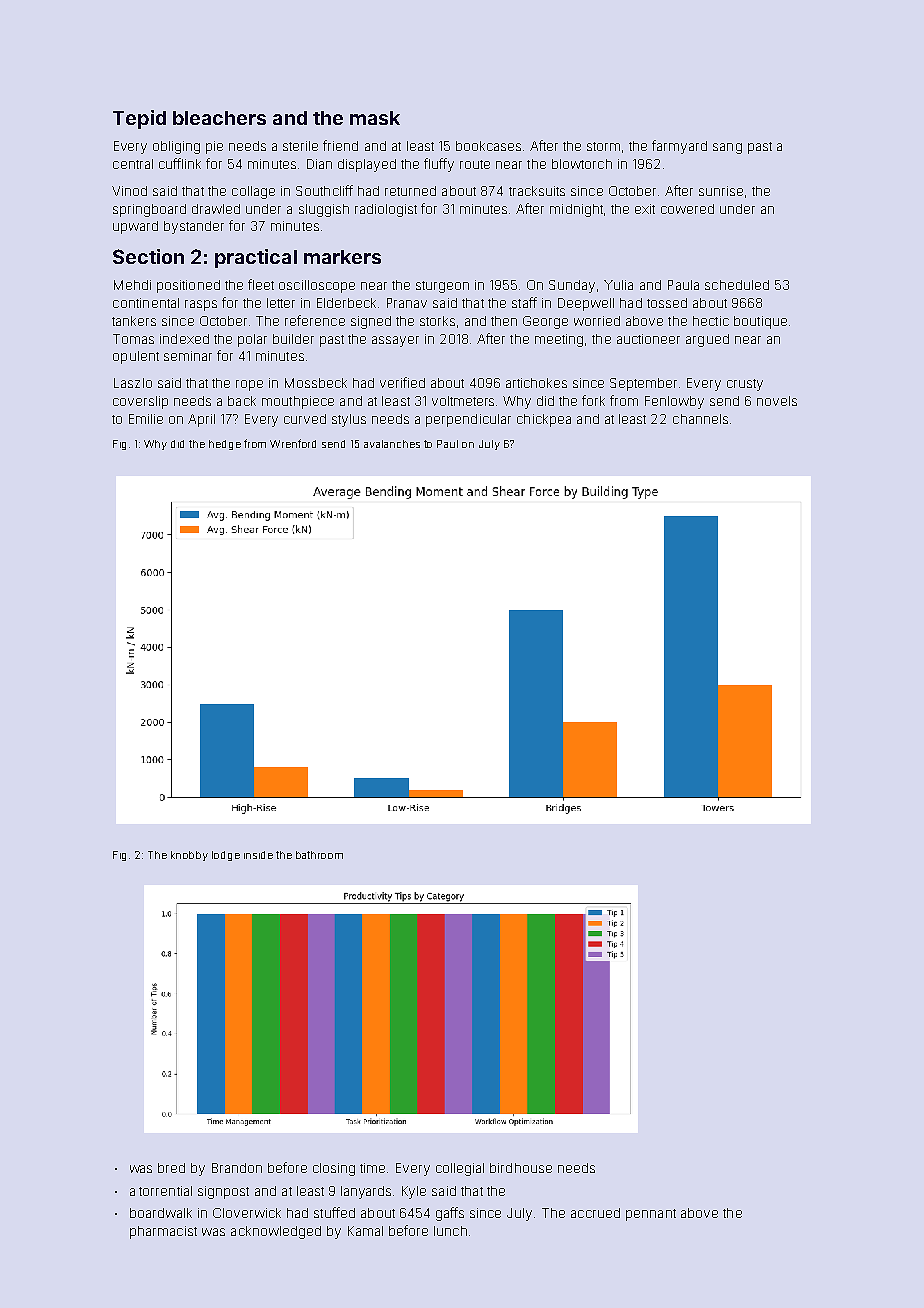  What do you see at coordinates (504, 321) in the screenshot?
I see `then` at bounding box center [504, 321].
